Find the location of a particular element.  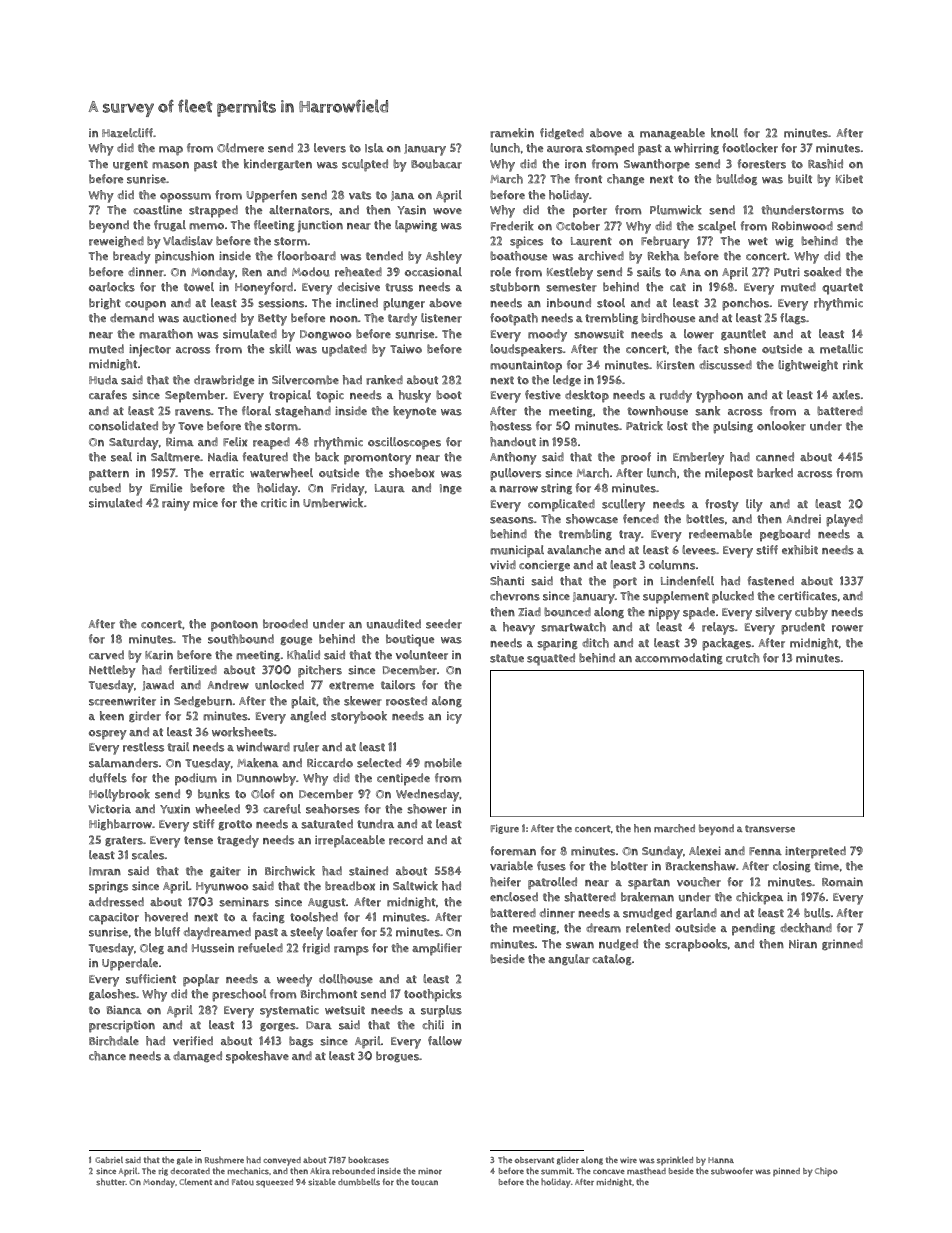

Fenna is located at coordinates (765, 851).
